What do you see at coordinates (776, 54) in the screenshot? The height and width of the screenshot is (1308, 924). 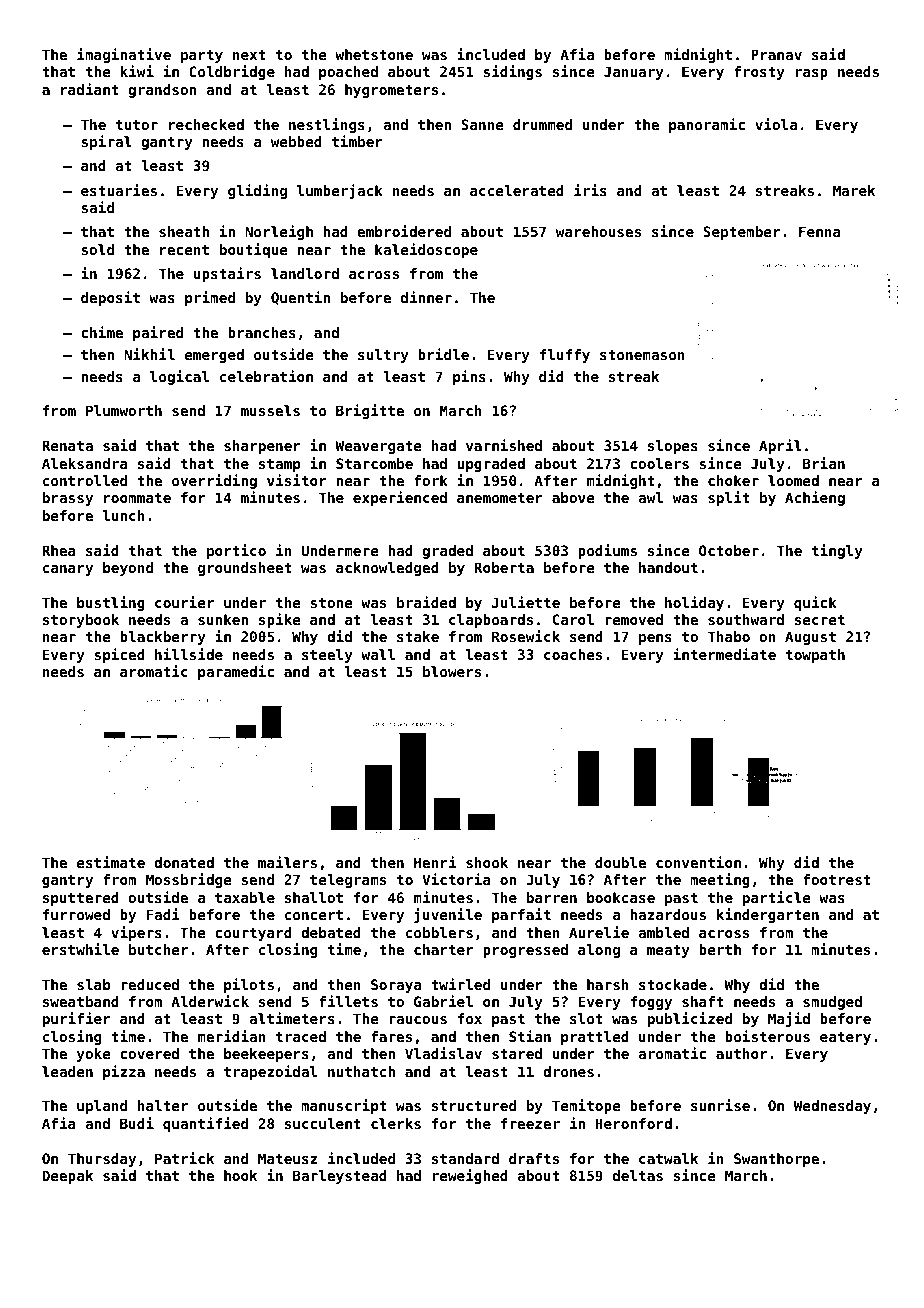 I see `Pranav` at bounding box center [776, 54].
